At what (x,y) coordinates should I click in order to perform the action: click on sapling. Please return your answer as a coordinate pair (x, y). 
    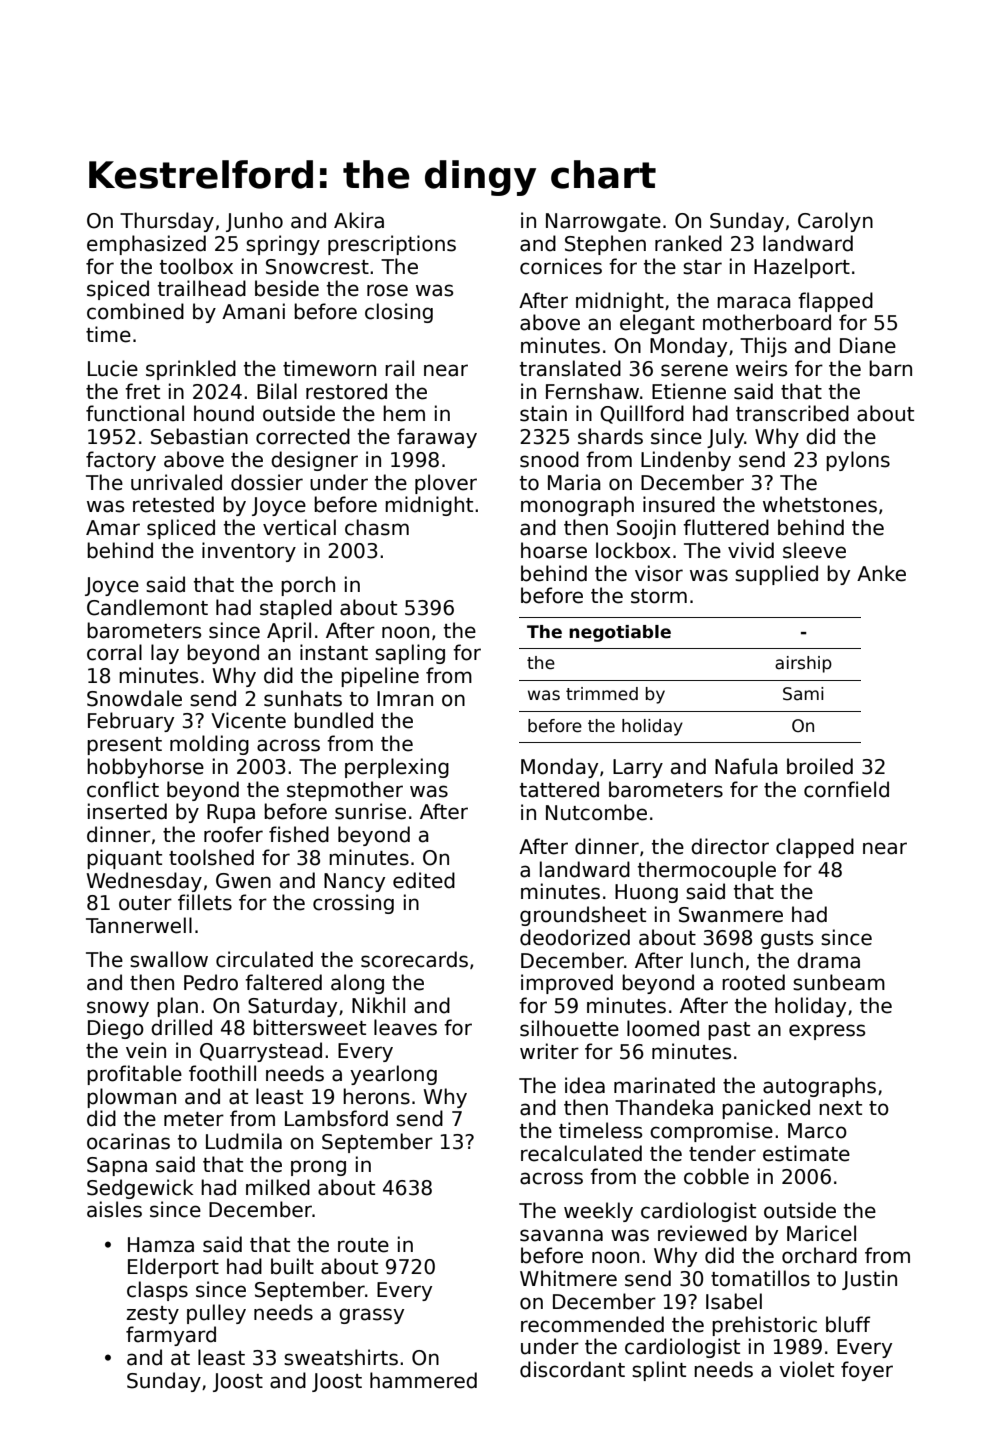
    Looking at the image, I should click on (410, 654).
